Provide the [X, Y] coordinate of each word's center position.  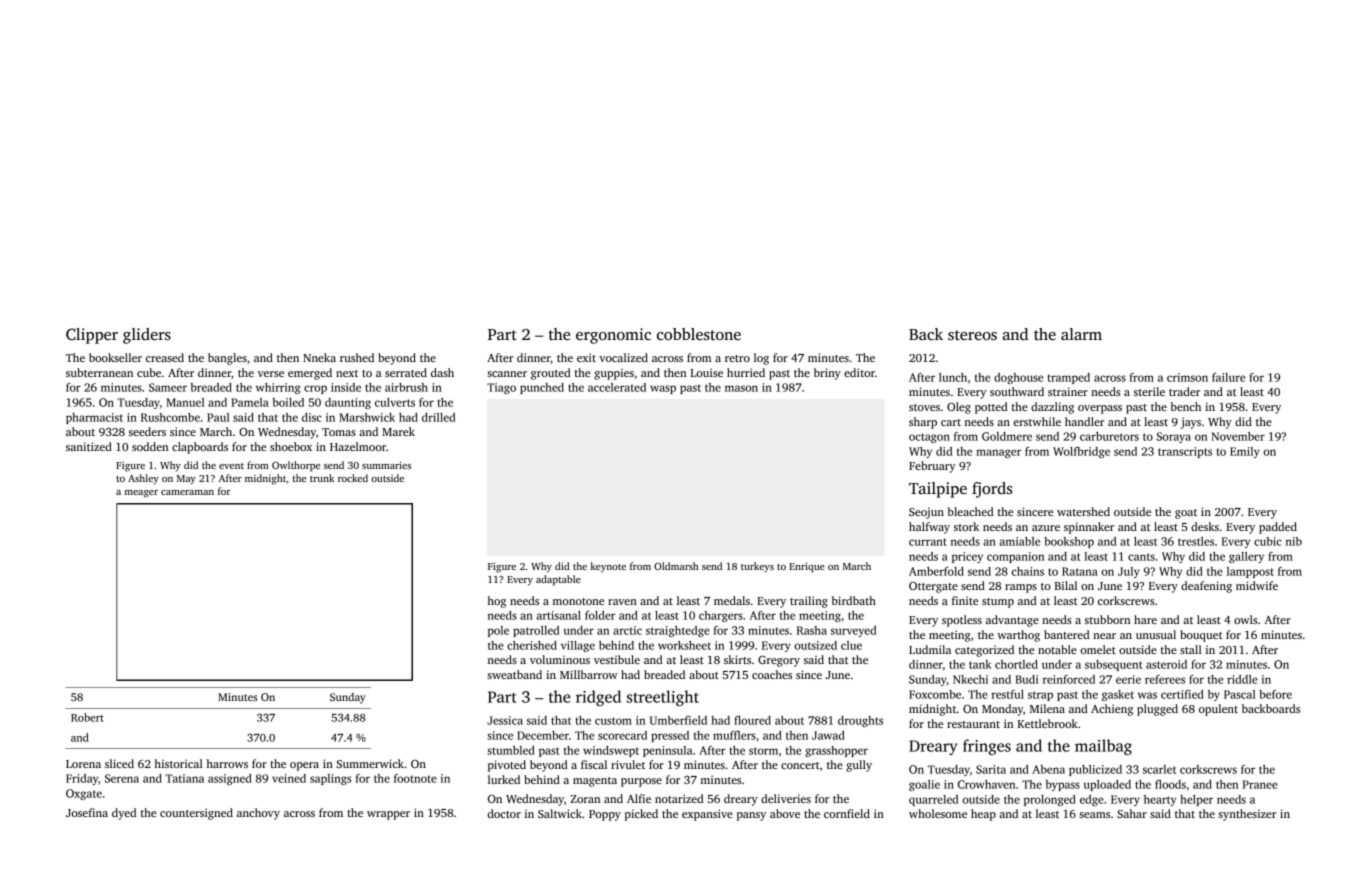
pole [498, 631]
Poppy [605, 815]
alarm [1081, 334]
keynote [608, 567]
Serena [122, 778]
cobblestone [699, 334]
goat [1186, 514]
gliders [147, 336]
